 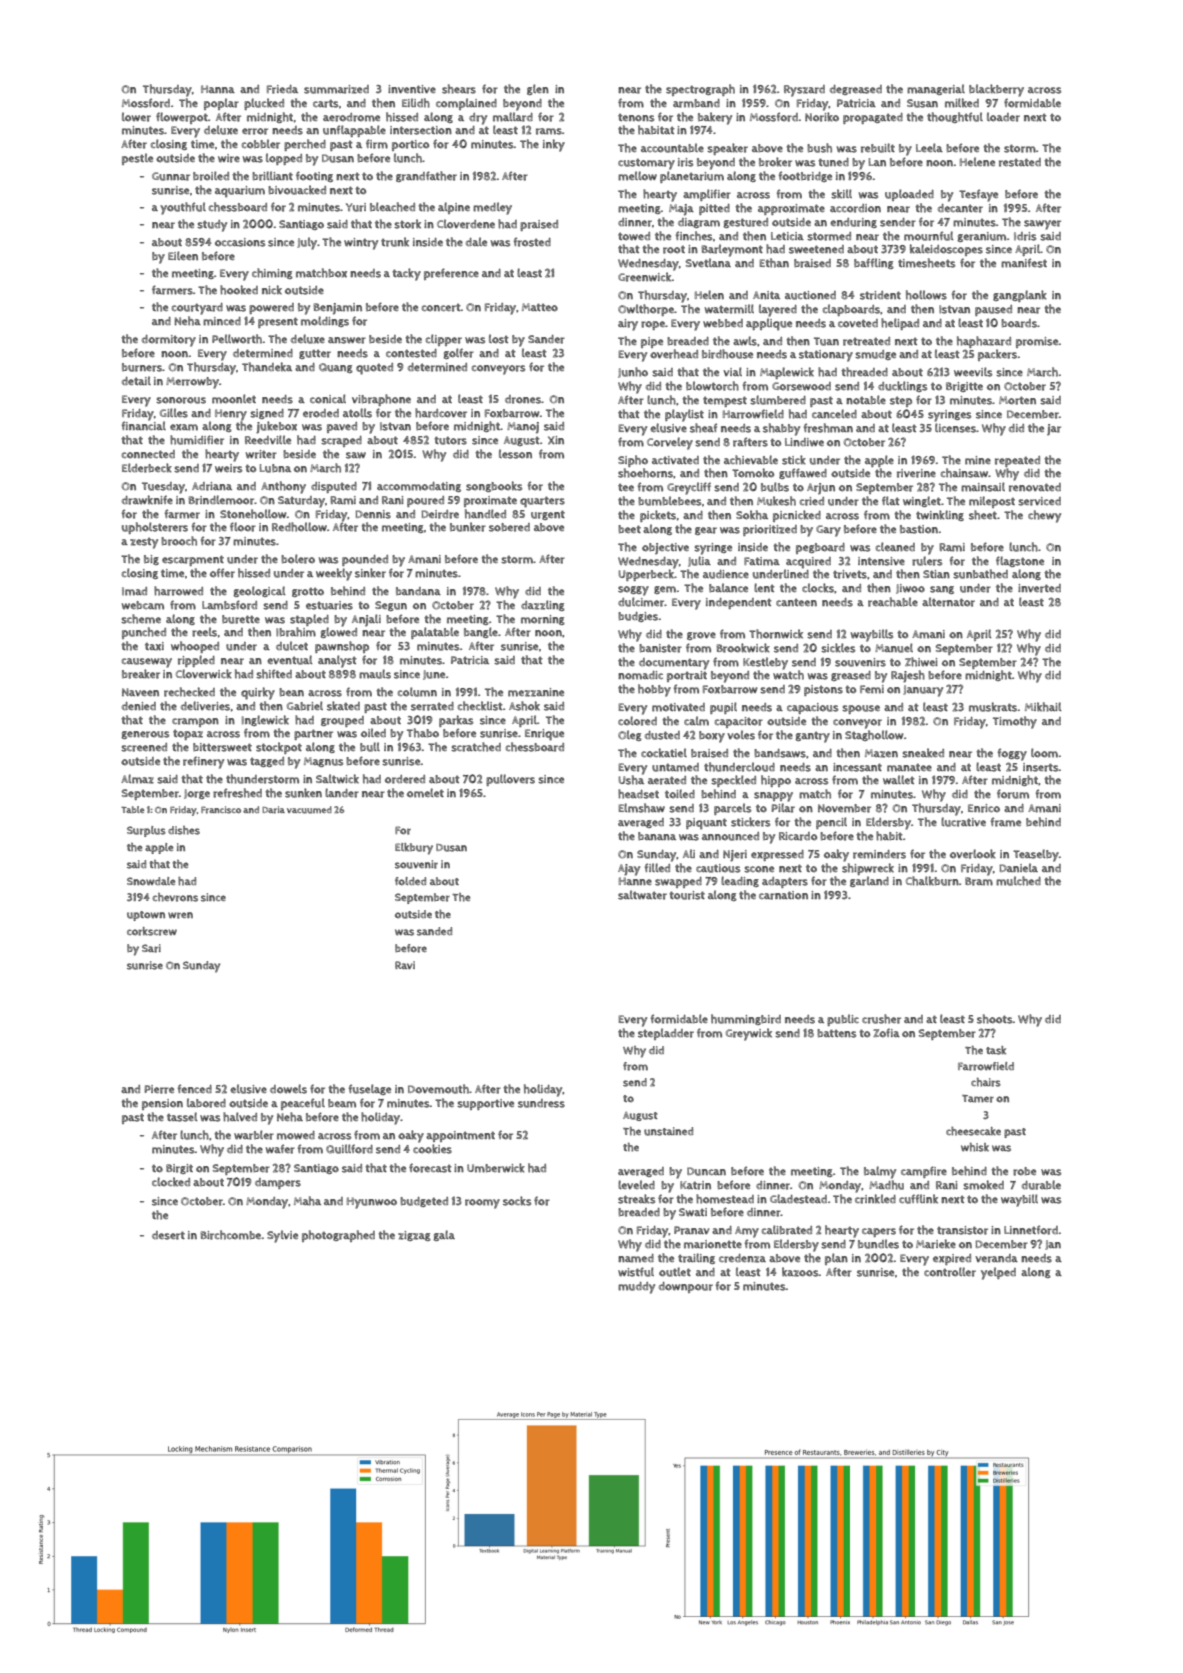 What do you see at coordinates (288, 1089) in the screenshot?
I see `dowels` at bounding box center [288, 1089].
